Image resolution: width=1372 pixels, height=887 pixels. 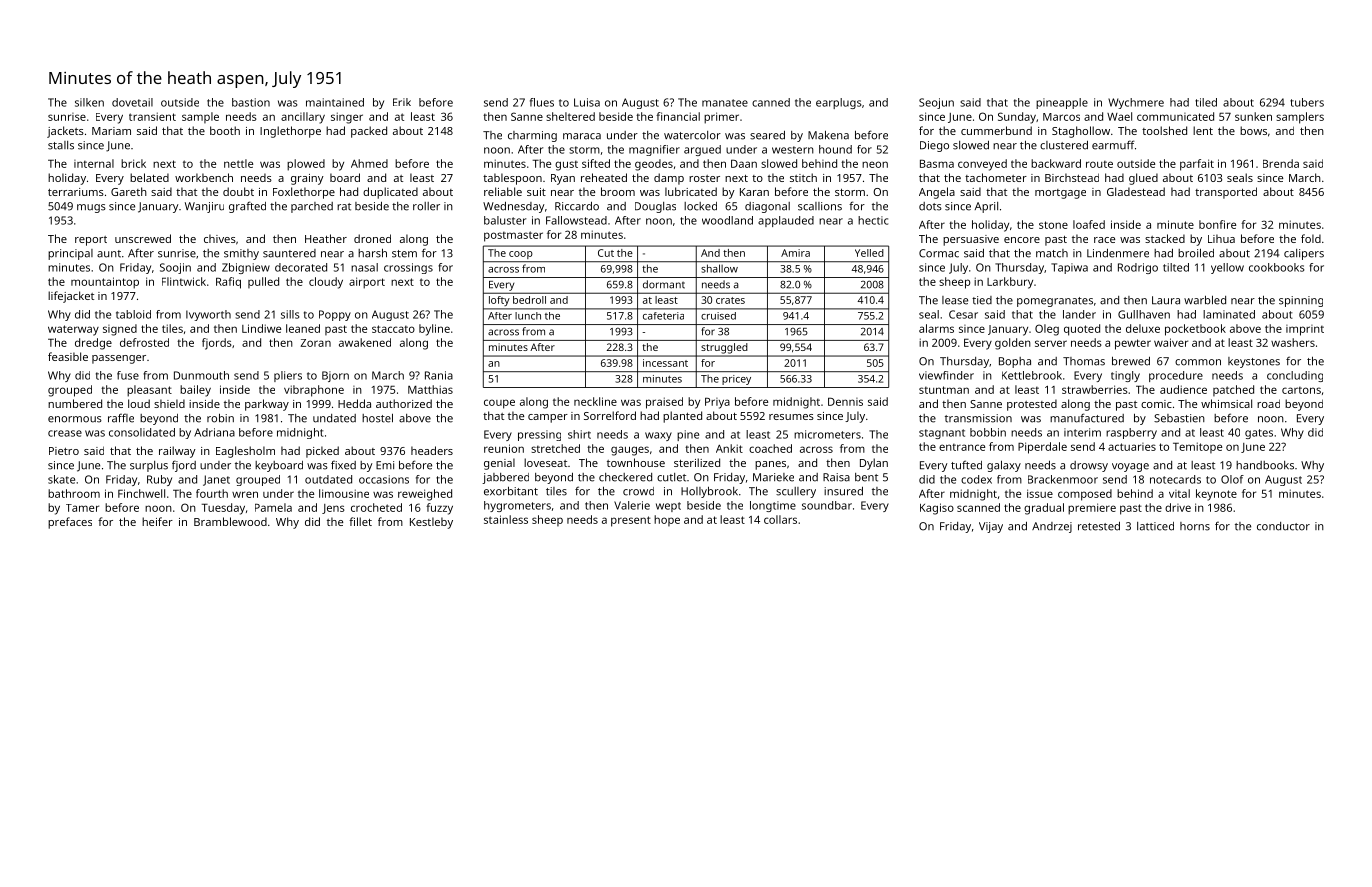 I want to click on feasible, so click(x=68, y=356).
